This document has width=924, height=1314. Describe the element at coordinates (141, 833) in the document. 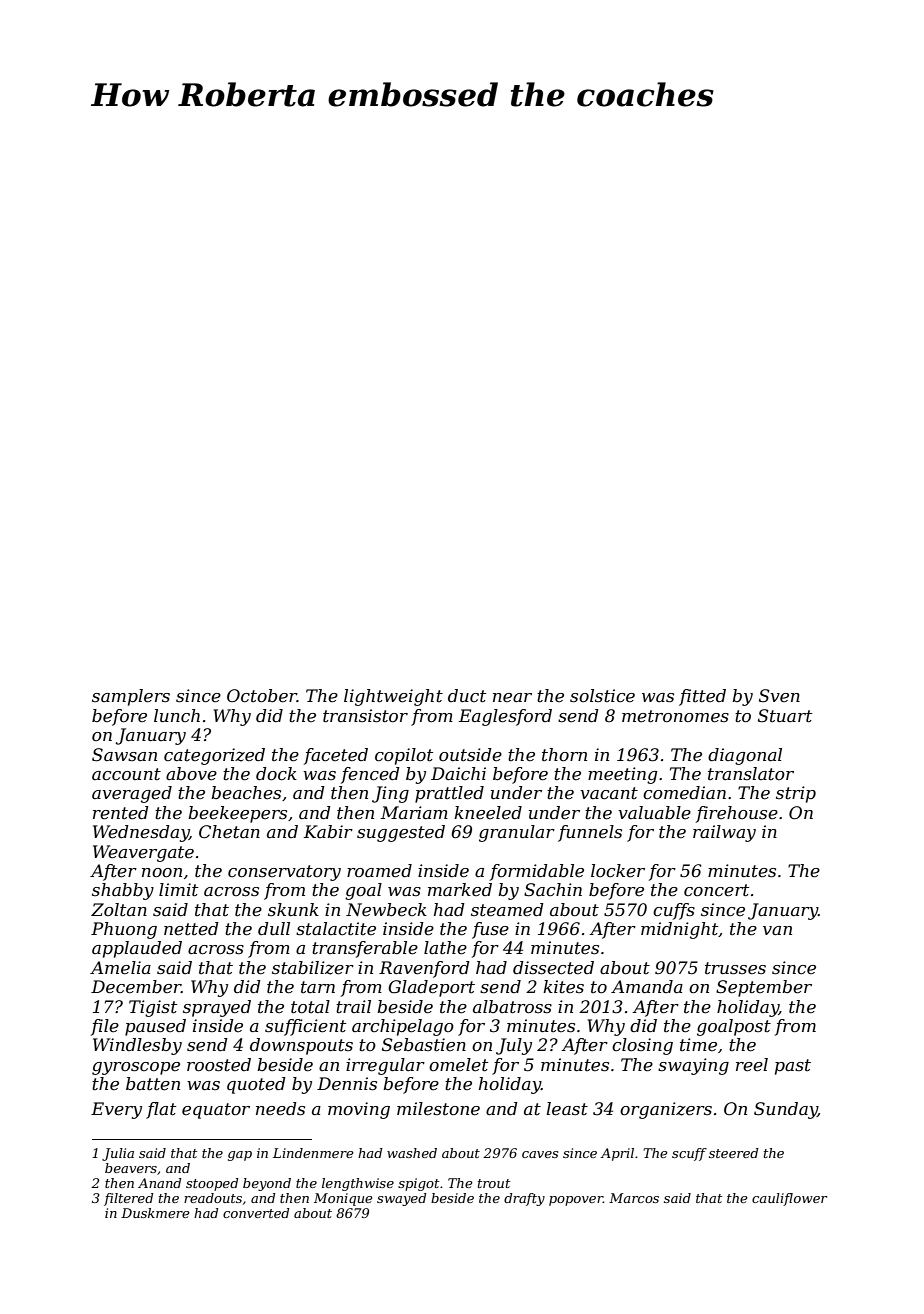

I see `Wednesday` at that location.
